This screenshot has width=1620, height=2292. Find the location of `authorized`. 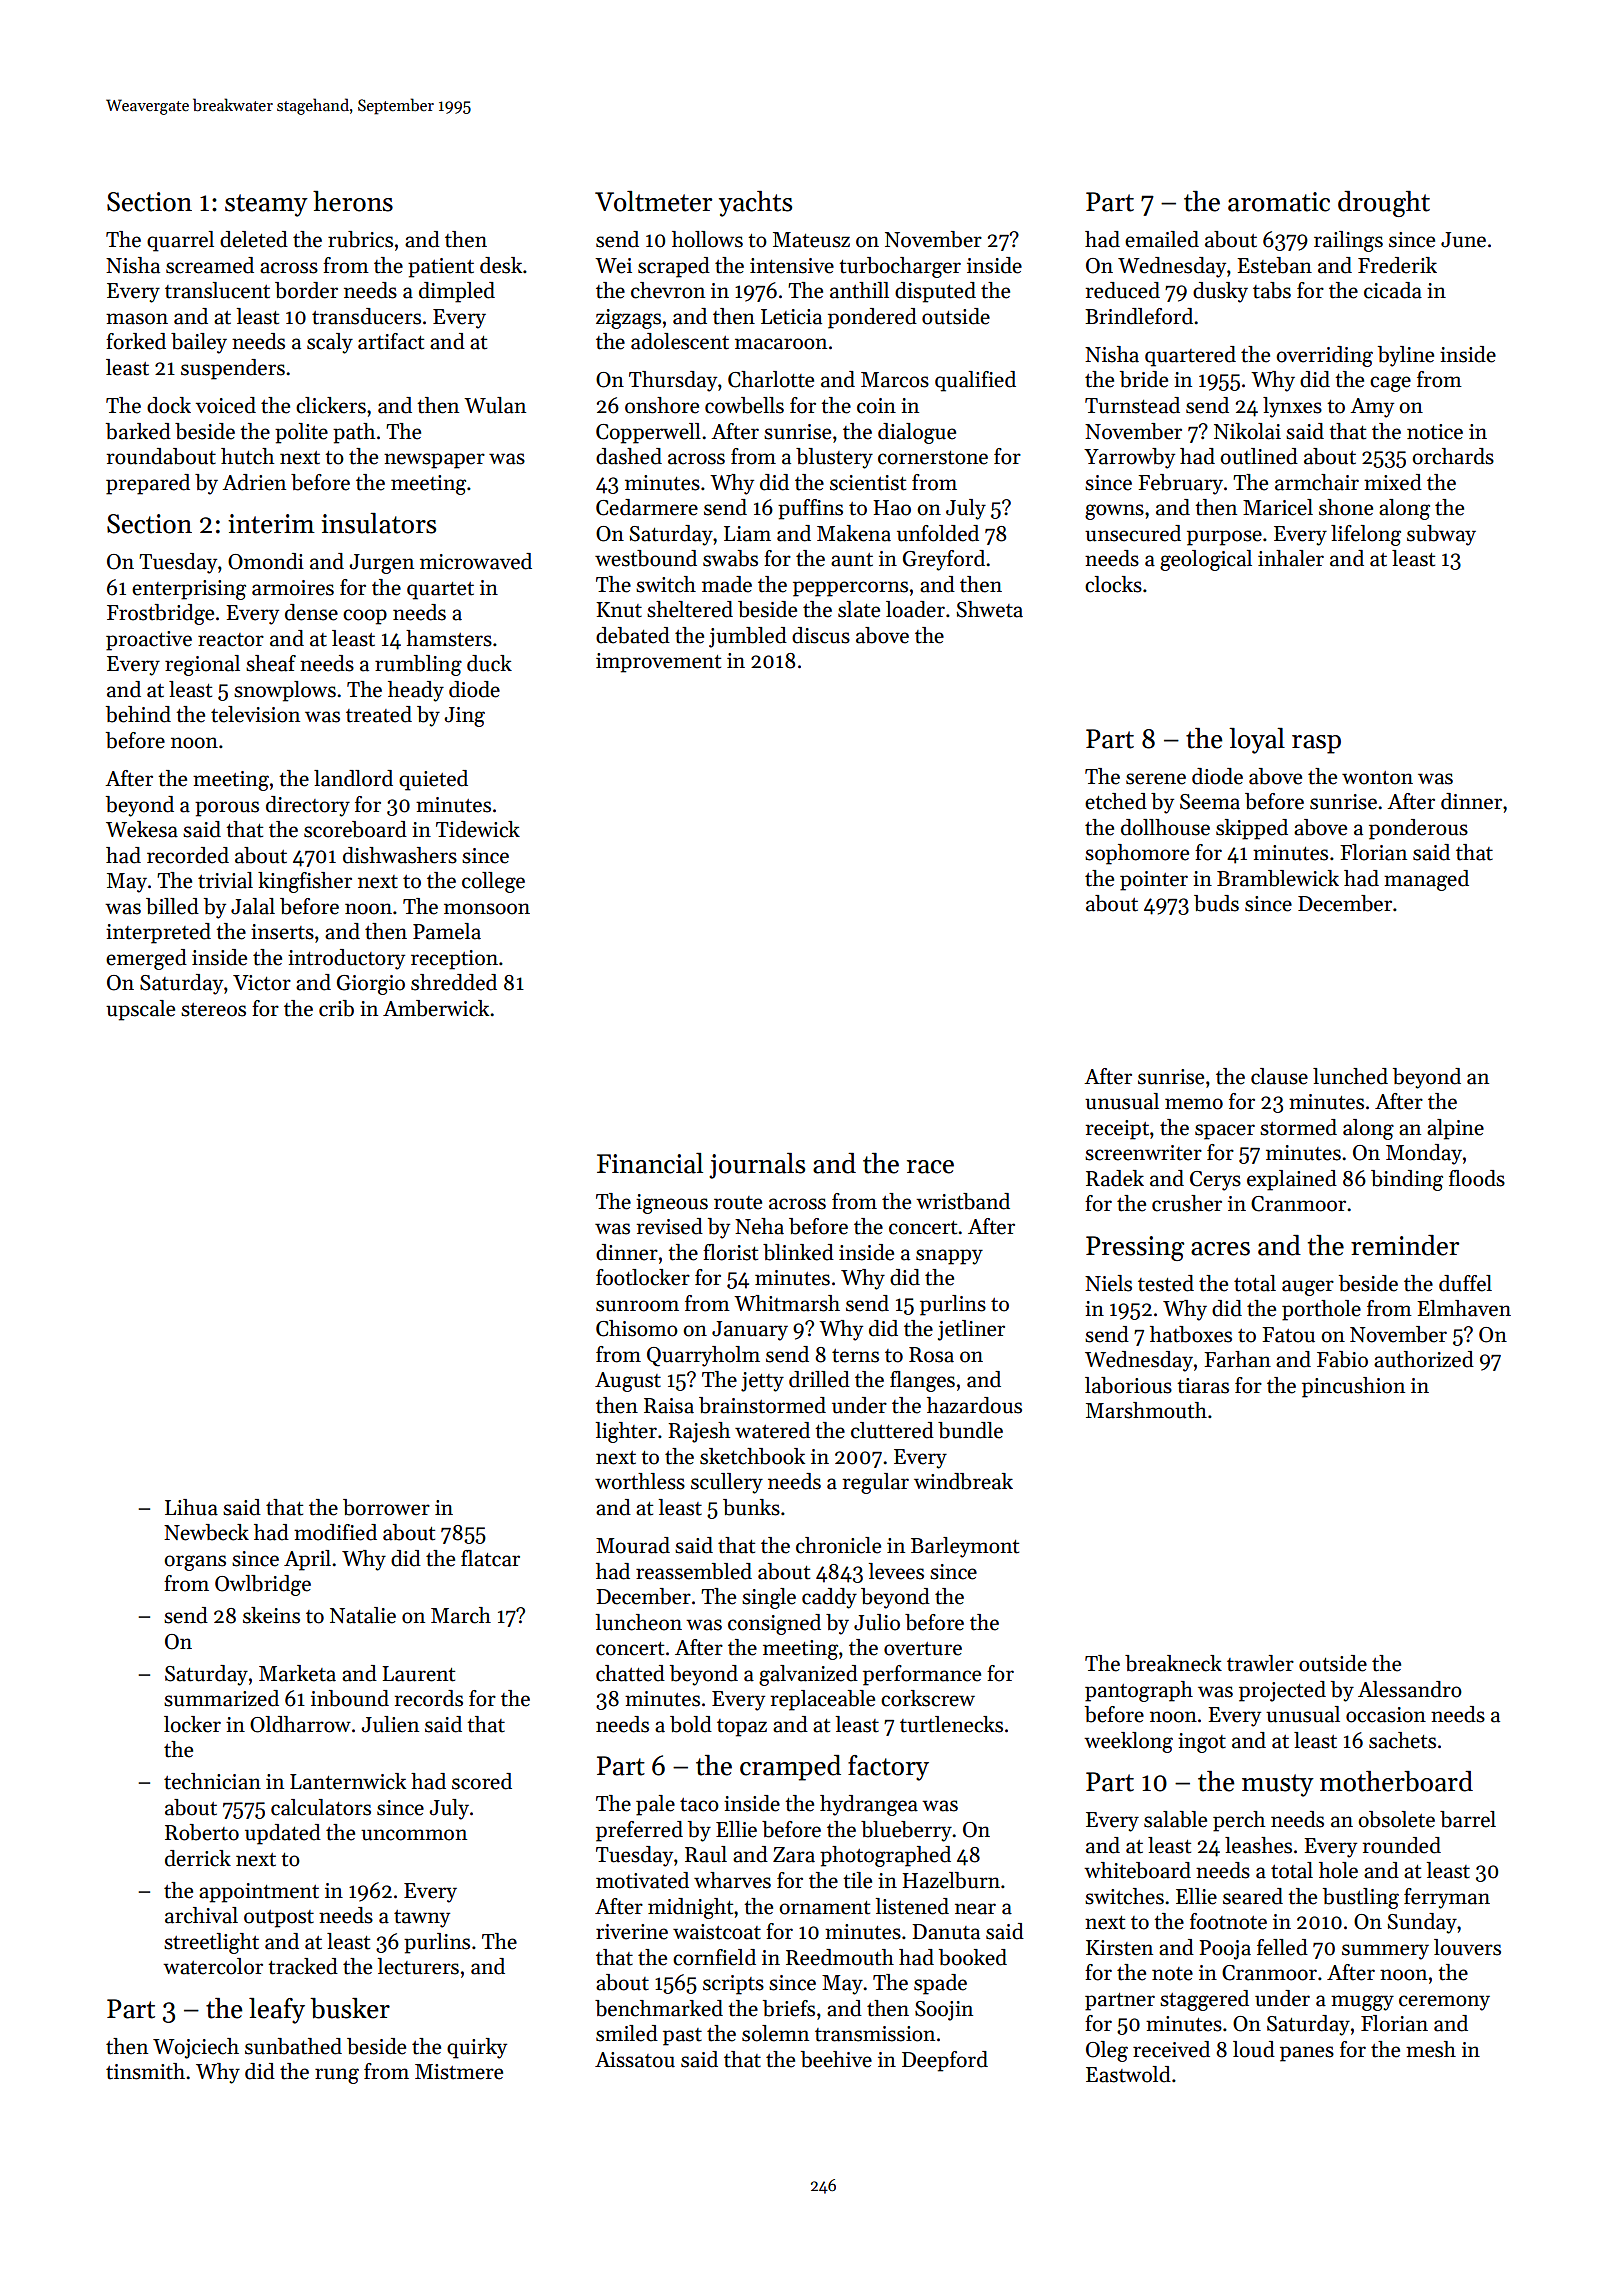

authorized is located at coordinates (1424, 1359).
